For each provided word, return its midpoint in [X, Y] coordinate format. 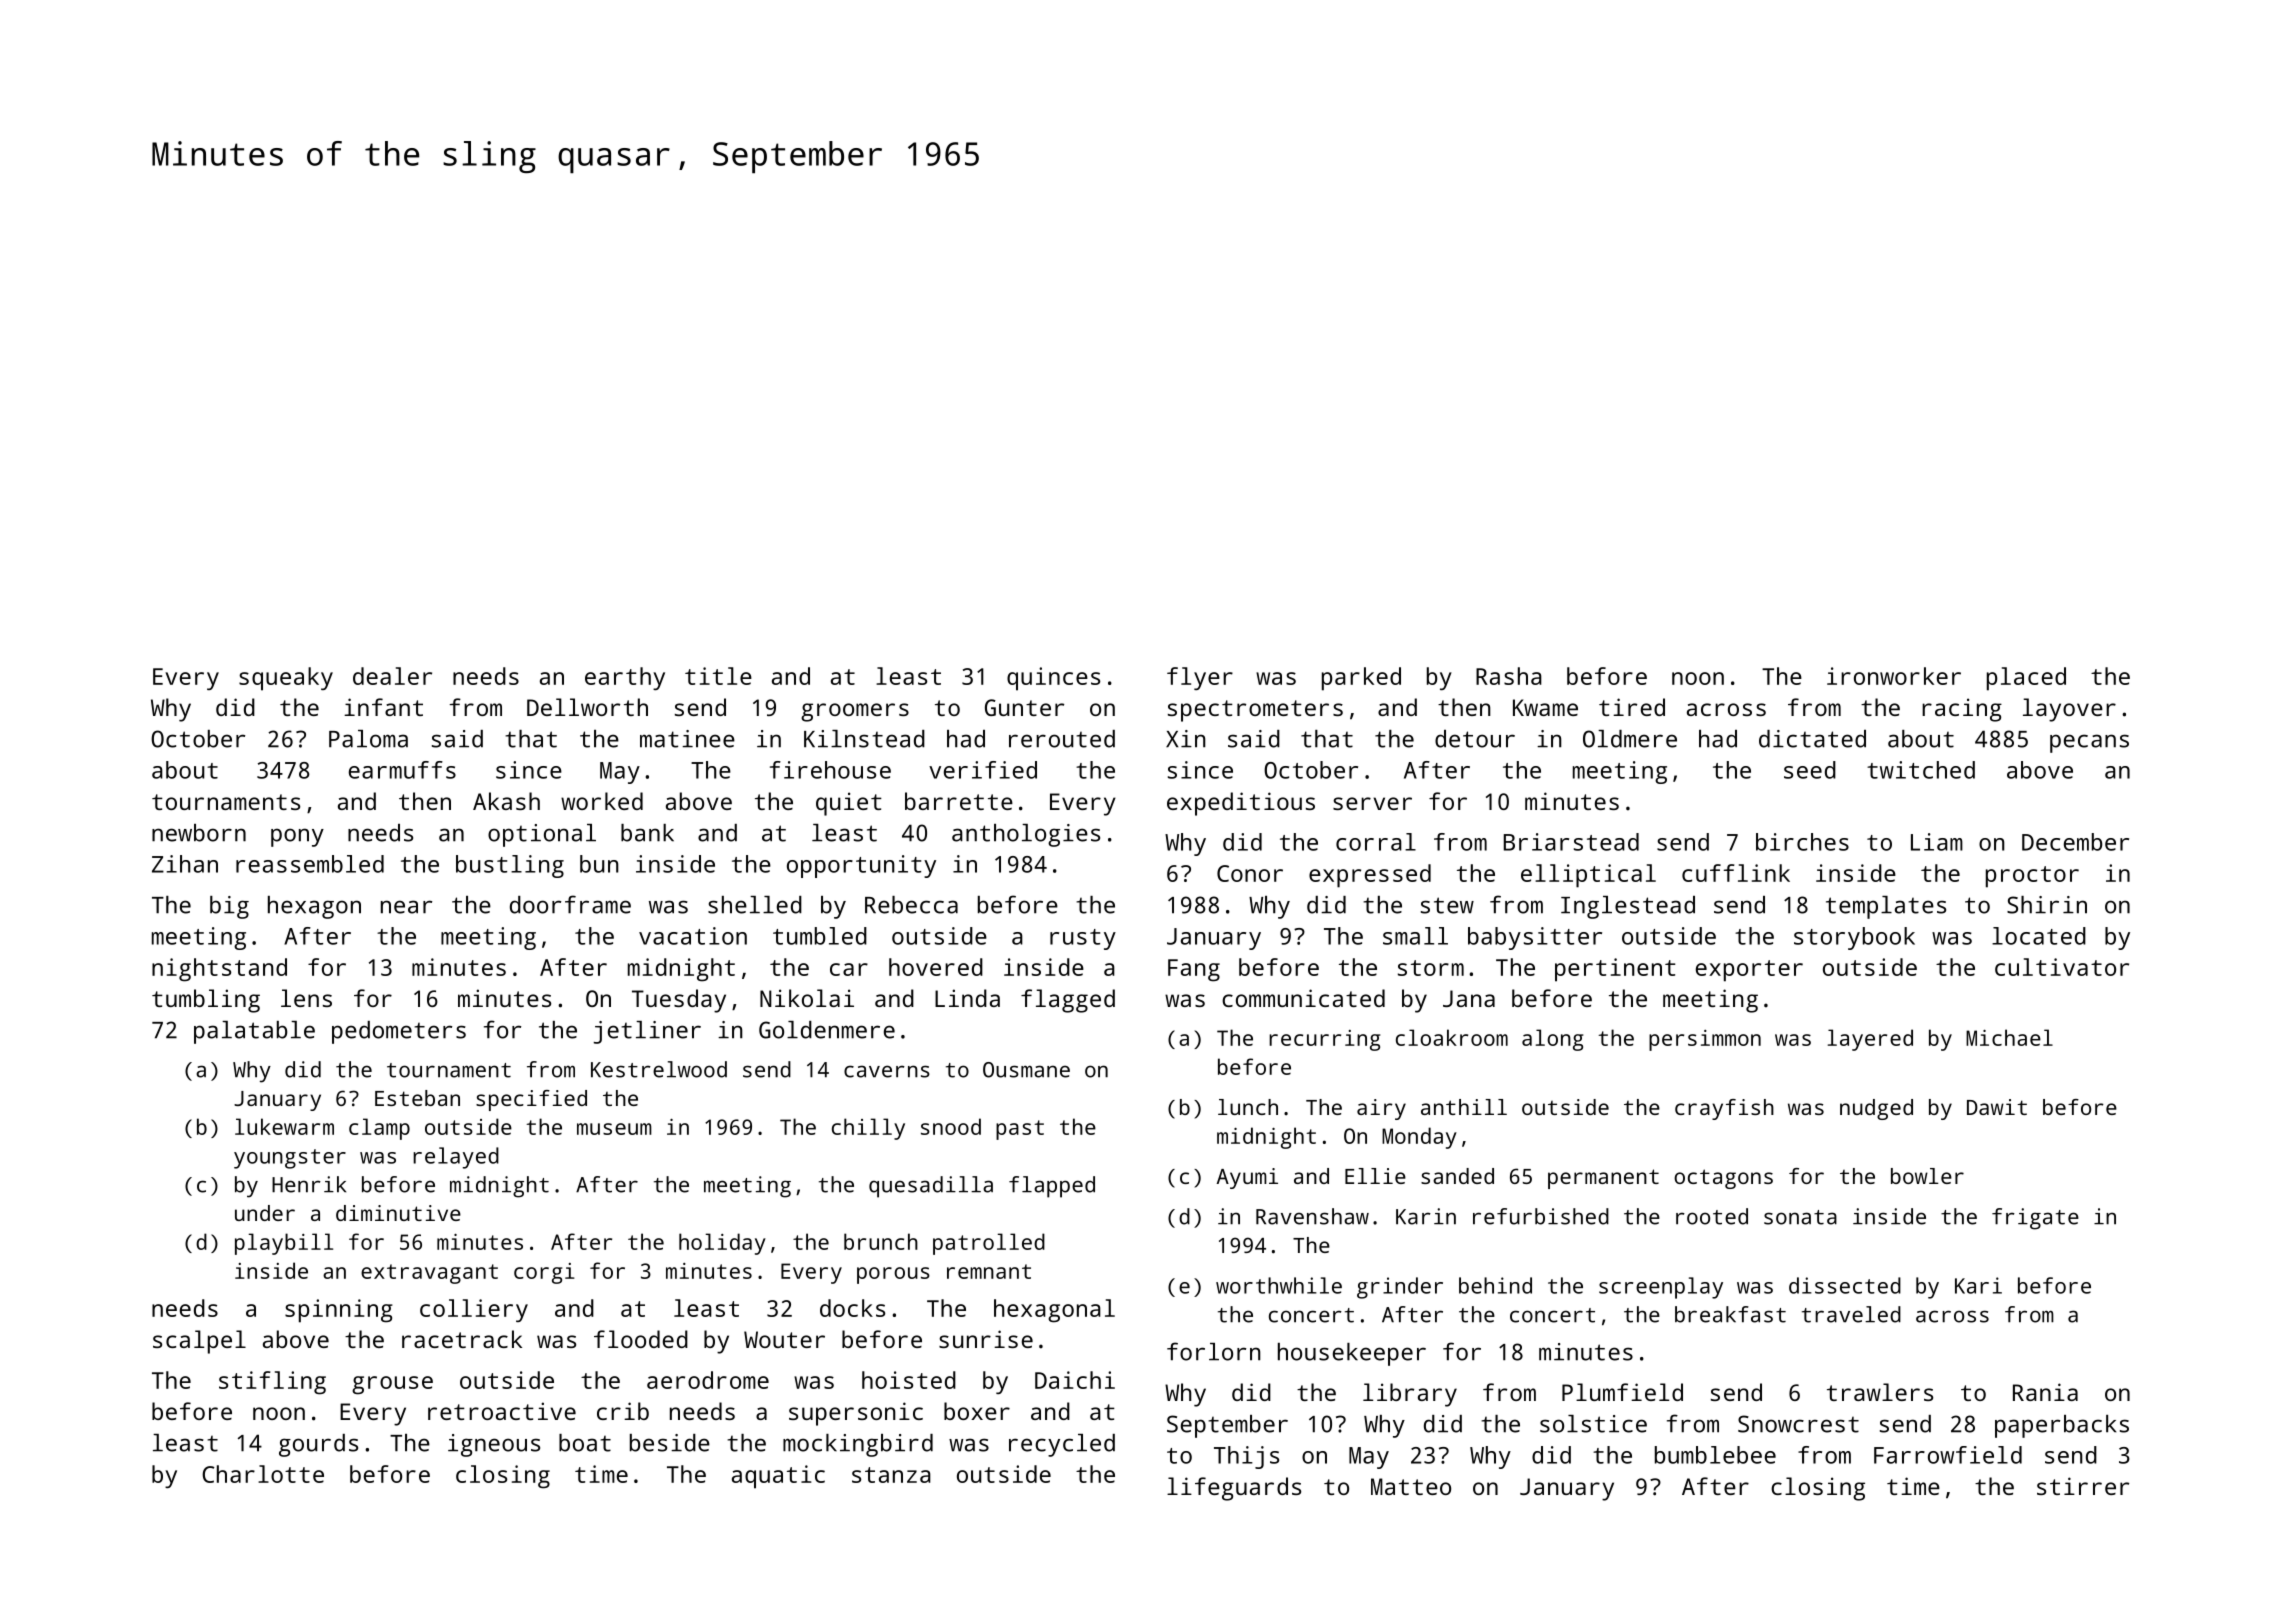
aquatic [778, 1477]
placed [2026, 679]
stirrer [2083, 1486]
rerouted [1062, 739]
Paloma [368, 739]
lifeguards [1234, 1489]
